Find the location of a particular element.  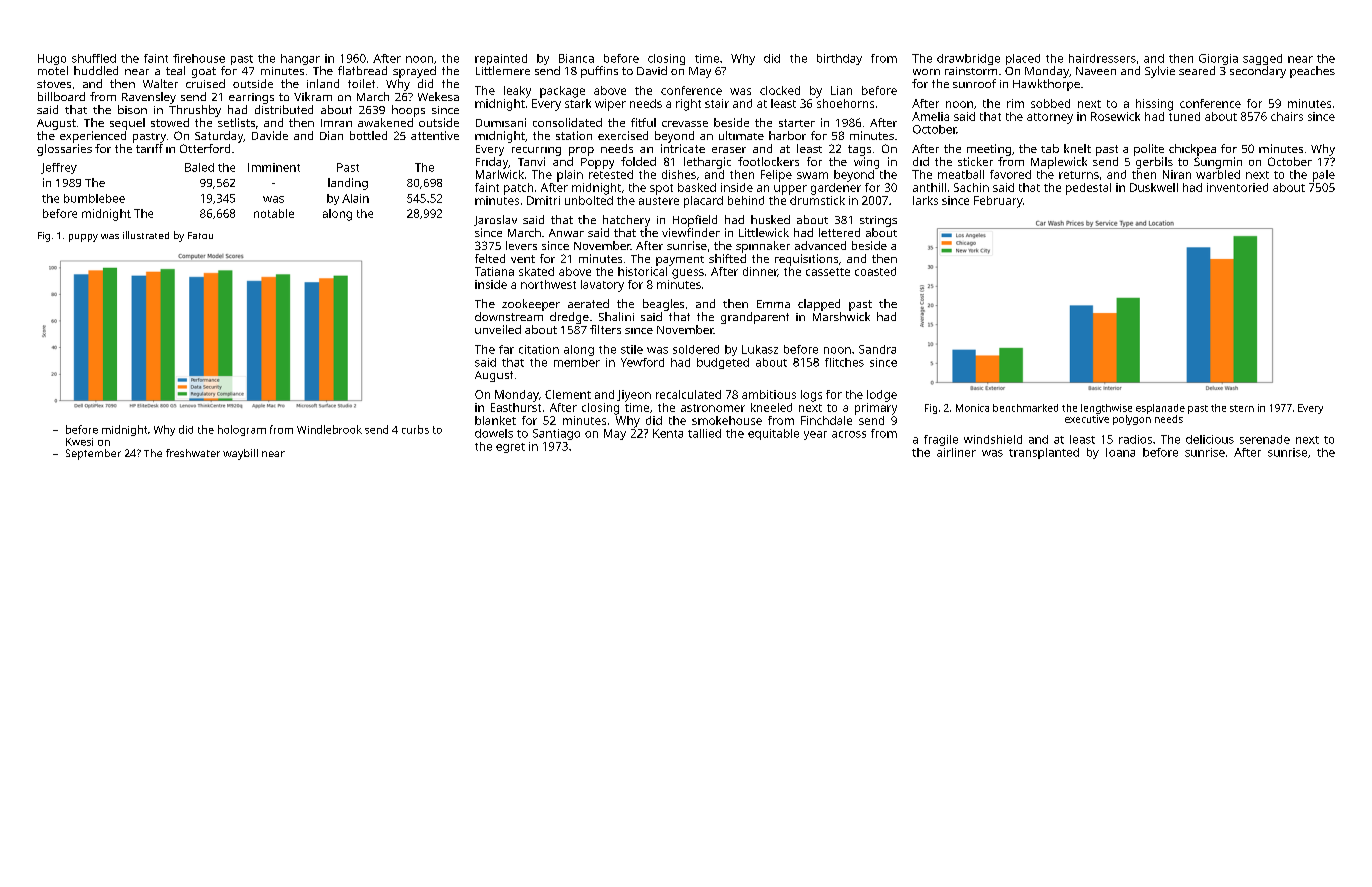

hologram is located at coordinates (242, 430).
